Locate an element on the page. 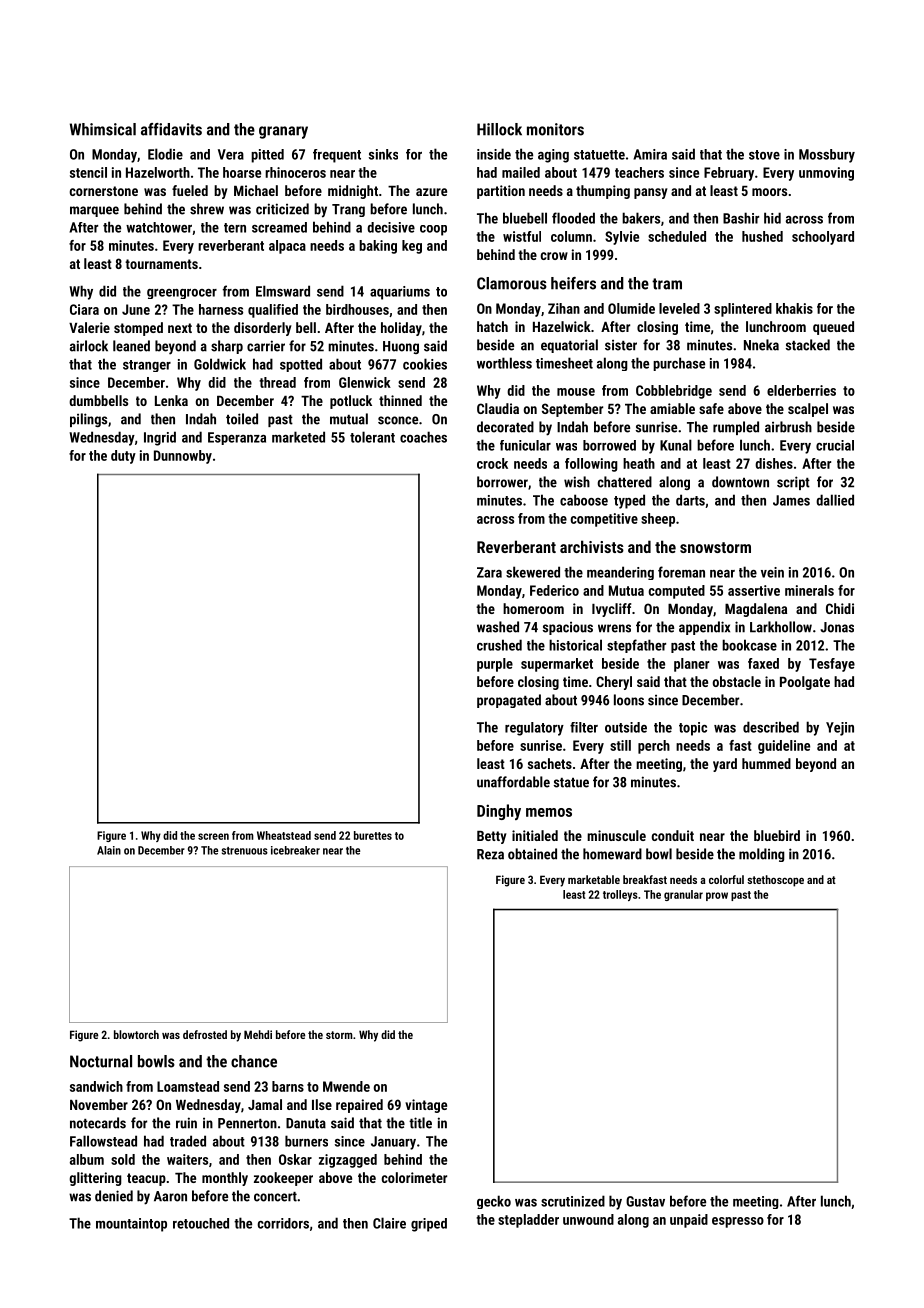 The height and width of the page is (1308, 924). pansy is located at coordinates (651, 193).
